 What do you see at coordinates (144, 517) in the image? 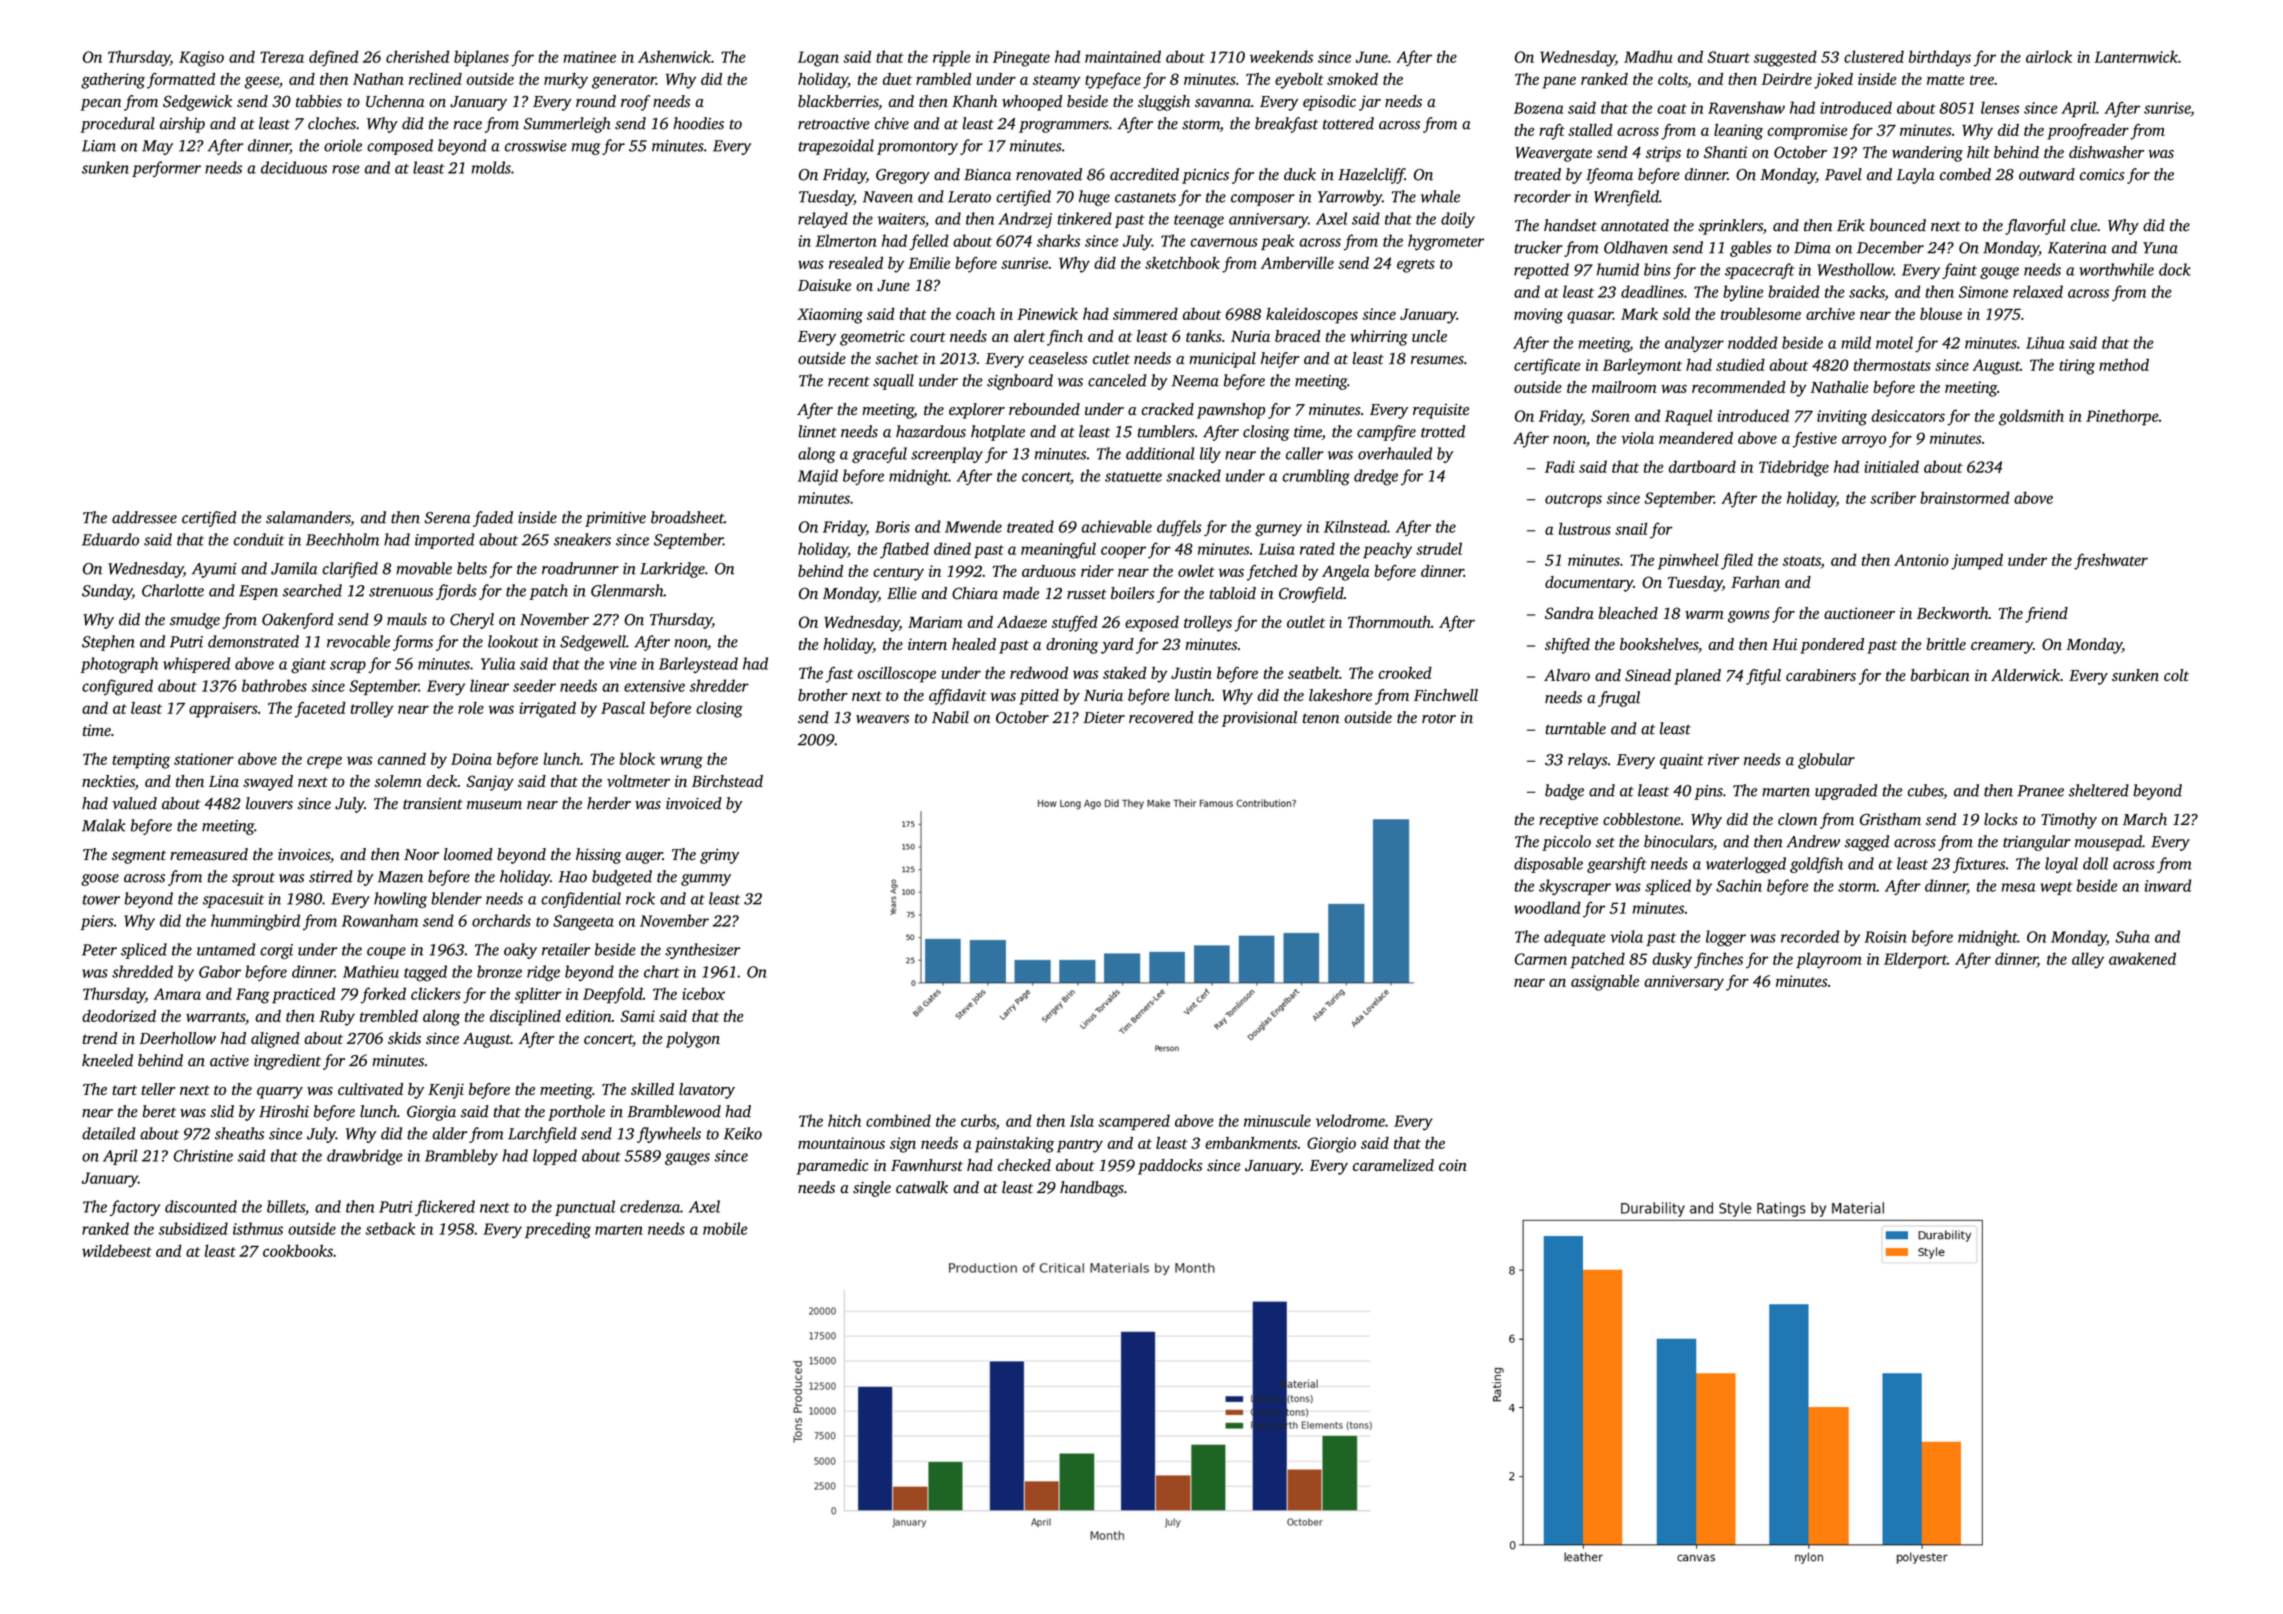
I see `addressee` at bounding box center [144, 517].
